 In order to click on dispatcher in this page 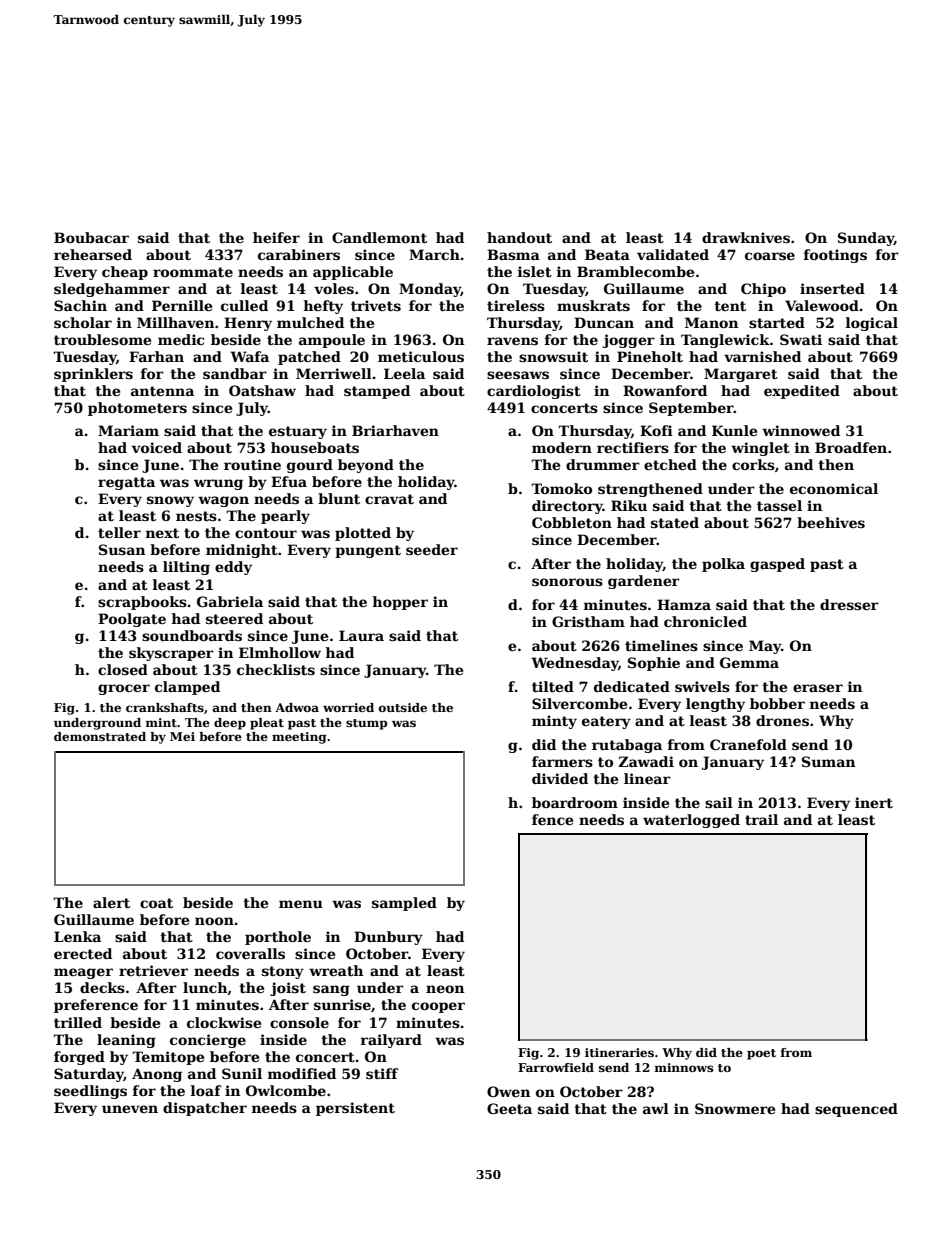, I will do `click(205, 1109)`.
